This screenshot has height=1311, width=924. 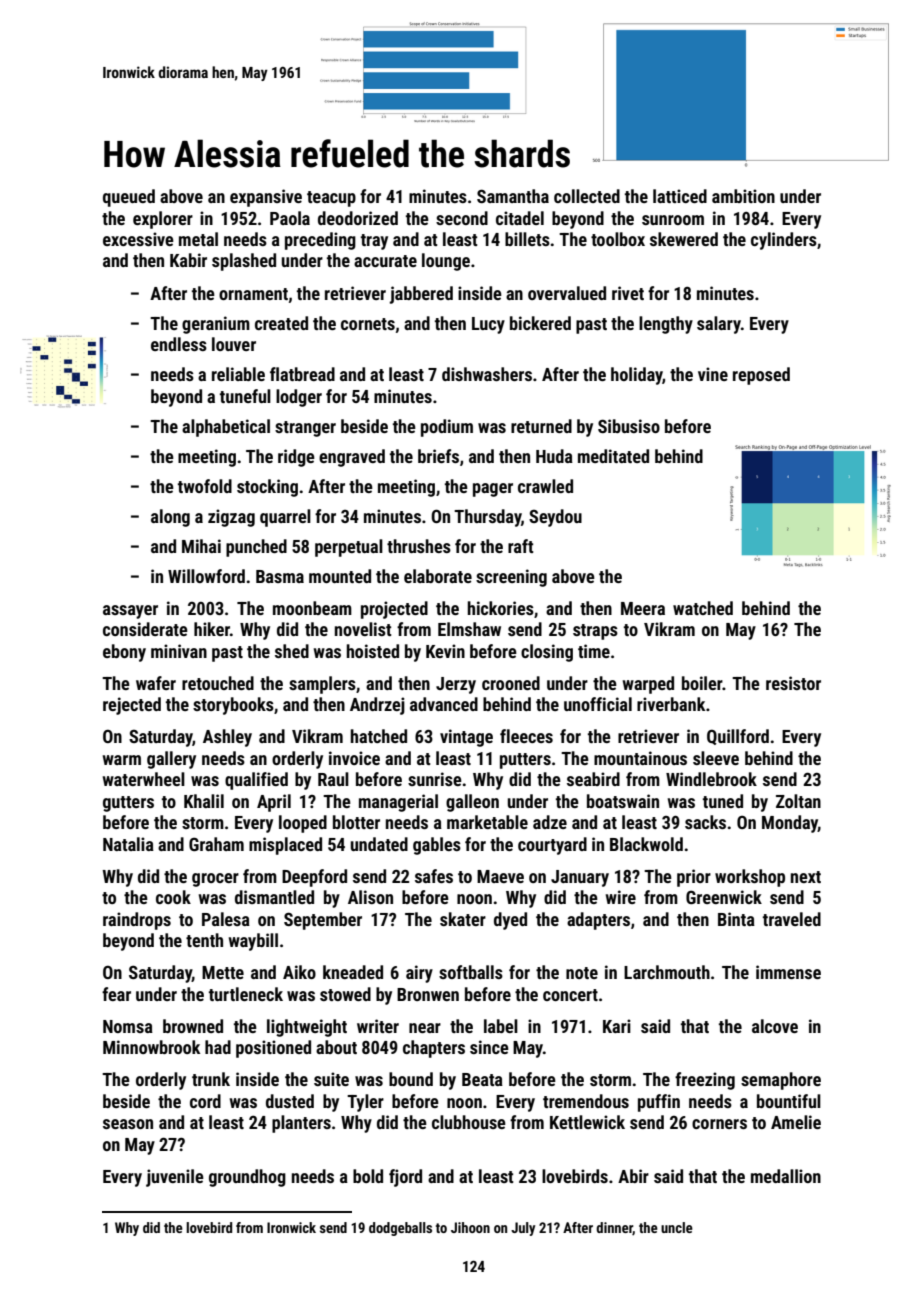 What do you see at coordinates (438, 576) in the screenshot?
I see `elaborate` at bounding box center [438, 576].
